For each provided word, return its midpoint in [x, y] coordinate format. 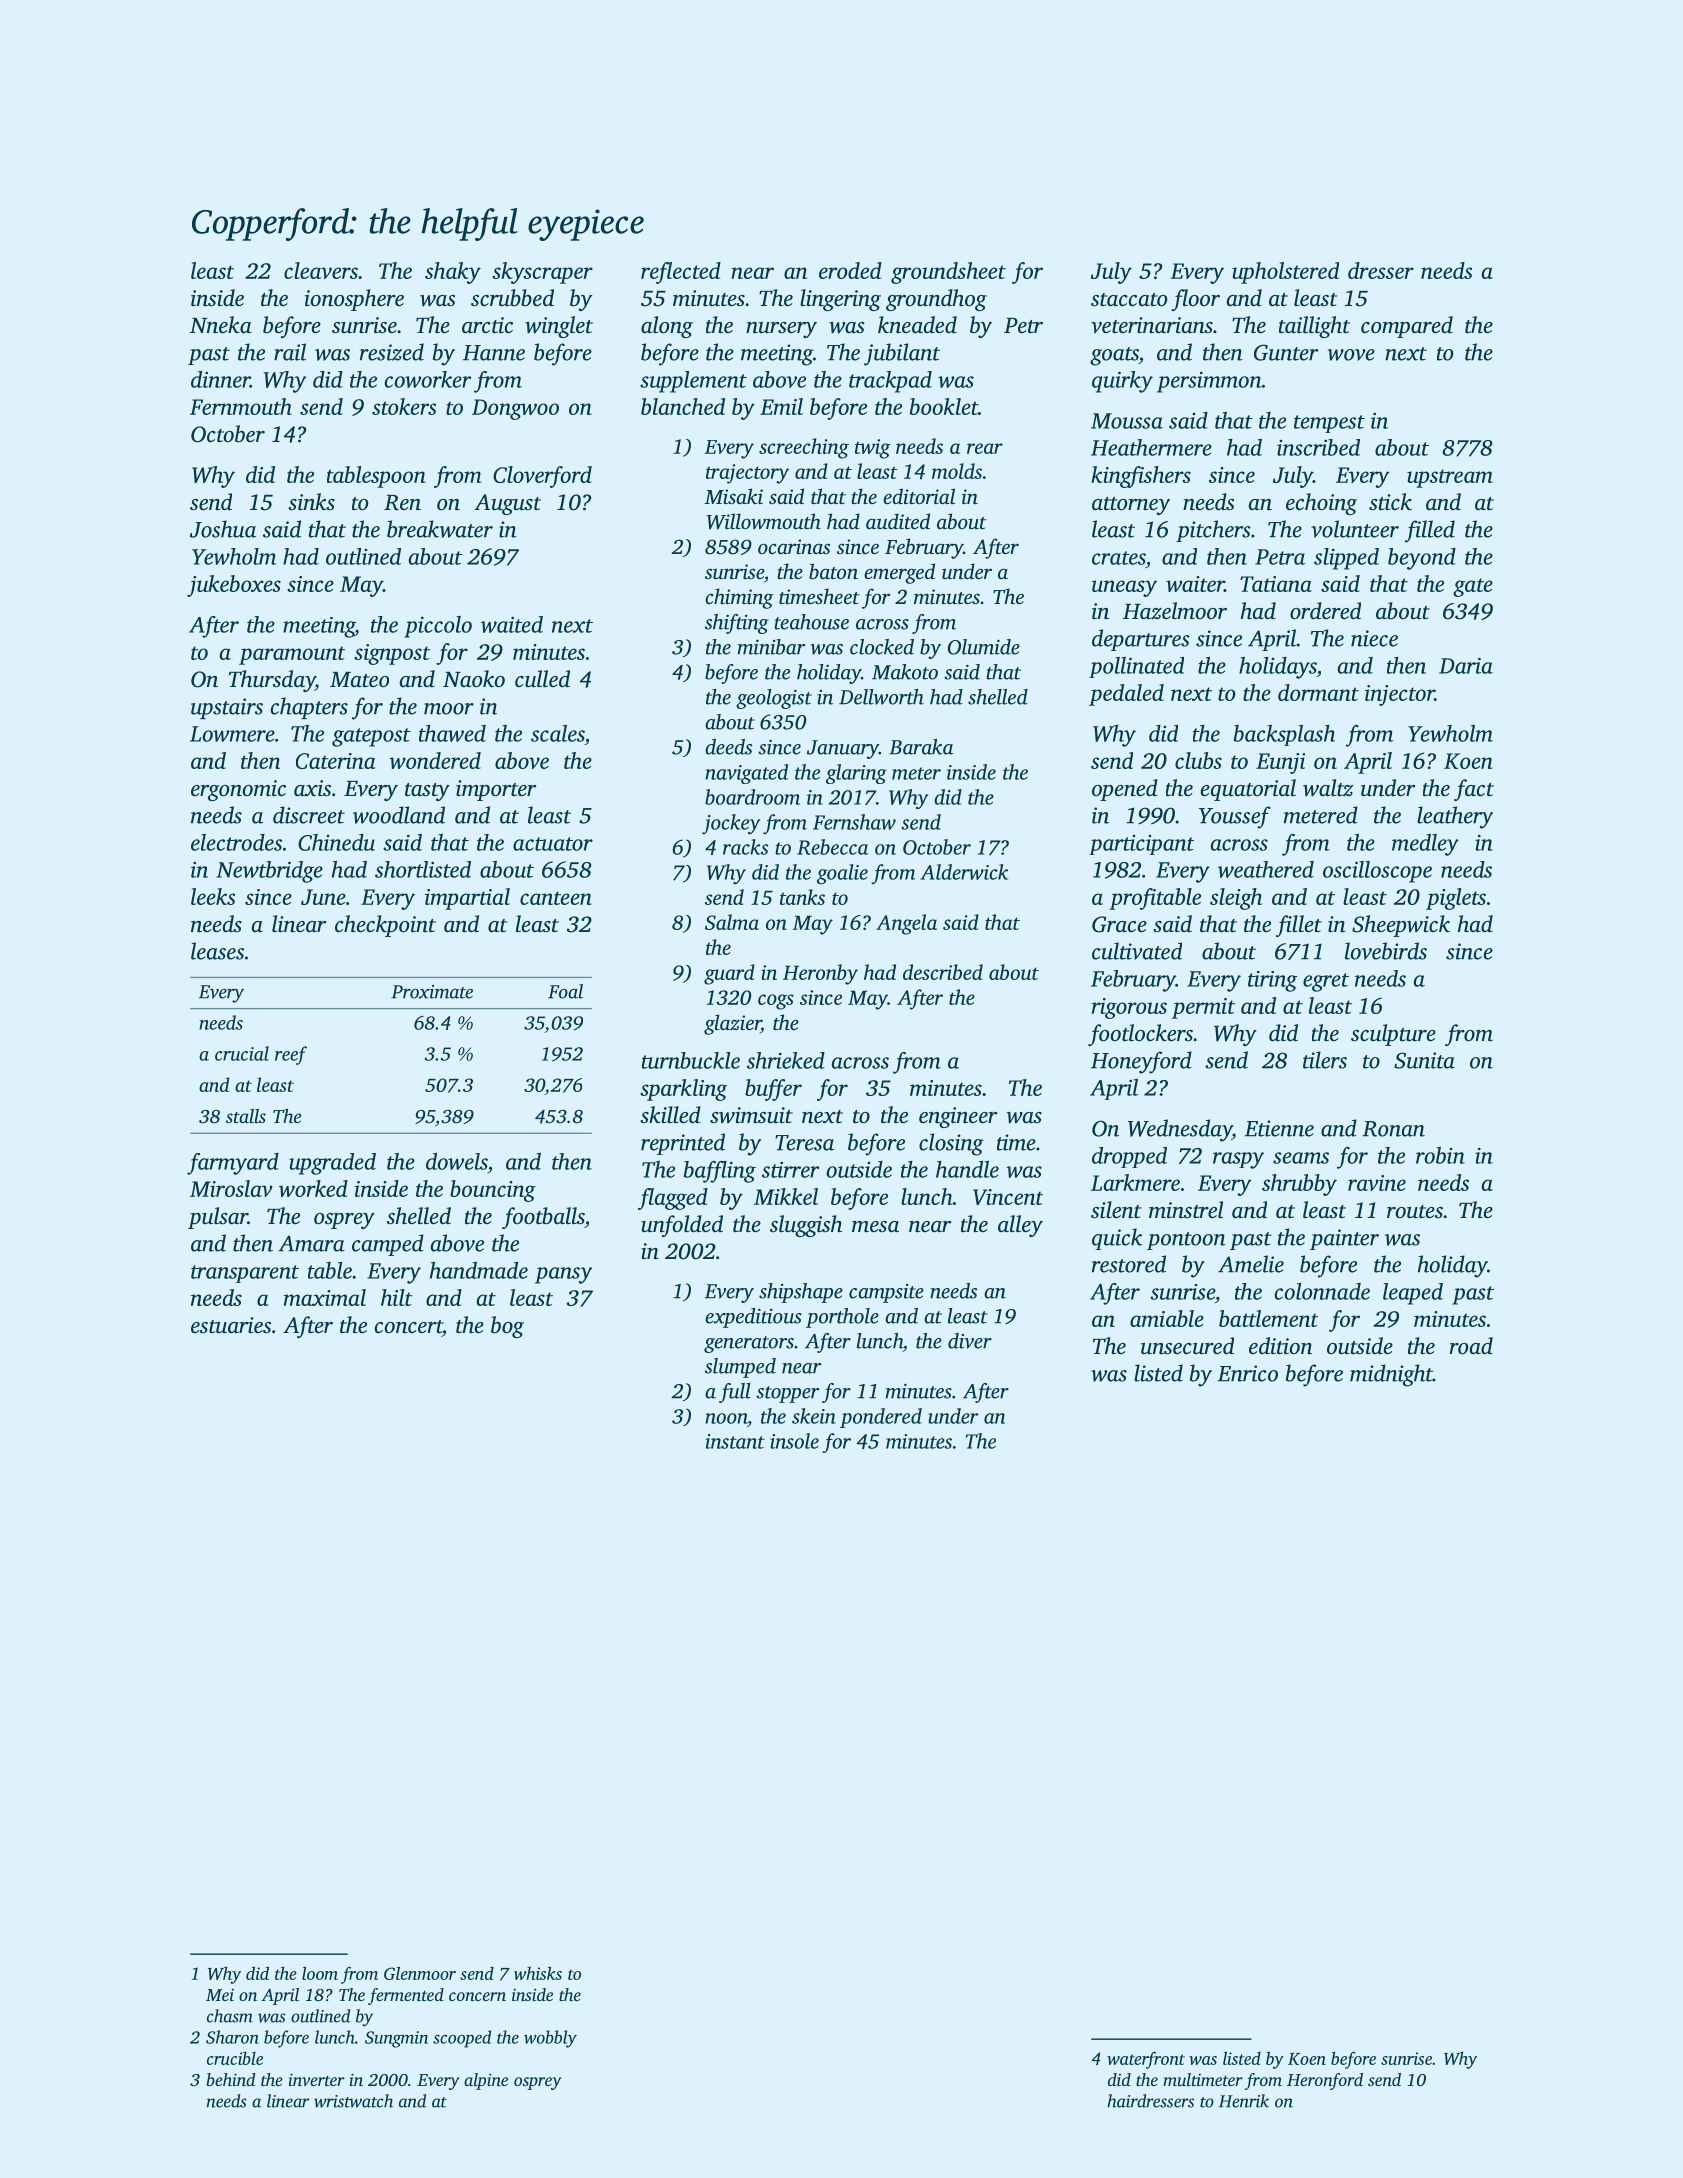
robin [1440, 1155]
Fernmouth [241, 406]
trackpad [890, 382]
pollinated [1136, 667]
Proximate [432, 992]
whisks [538, 1973]
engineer [958, 1117]
